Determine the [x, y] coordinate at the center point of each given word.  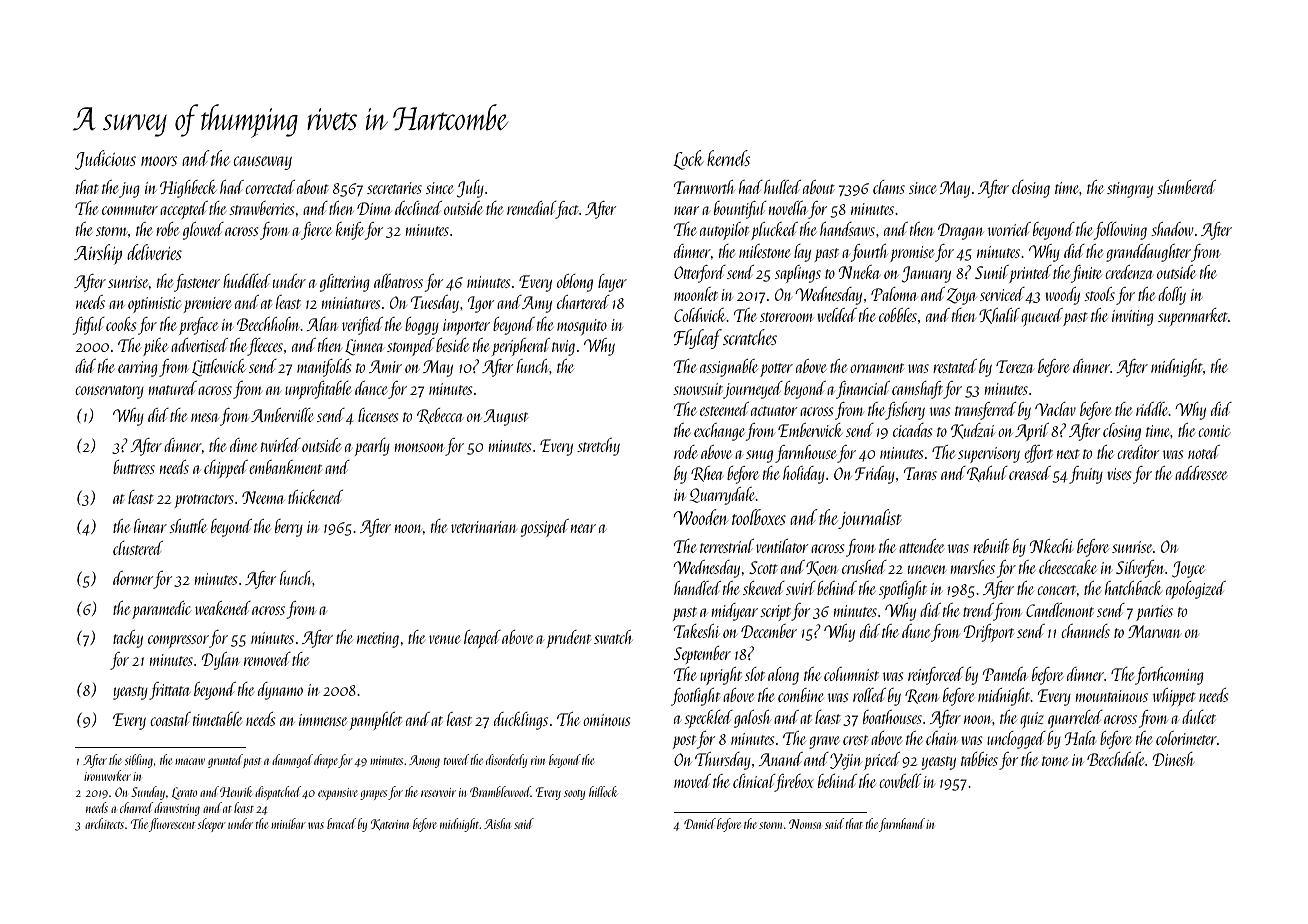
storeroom [787, 317]
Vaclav [1055, 409]
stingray [1130, 190]
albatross [398, 281]
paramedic [161, 610]
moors [159, 161]
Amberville [282, 415]
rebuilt [991, 546]
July [470, 189]
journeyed [753, 390]
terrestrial [727, 546]
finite [1086, 274]
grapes [373, 795]
